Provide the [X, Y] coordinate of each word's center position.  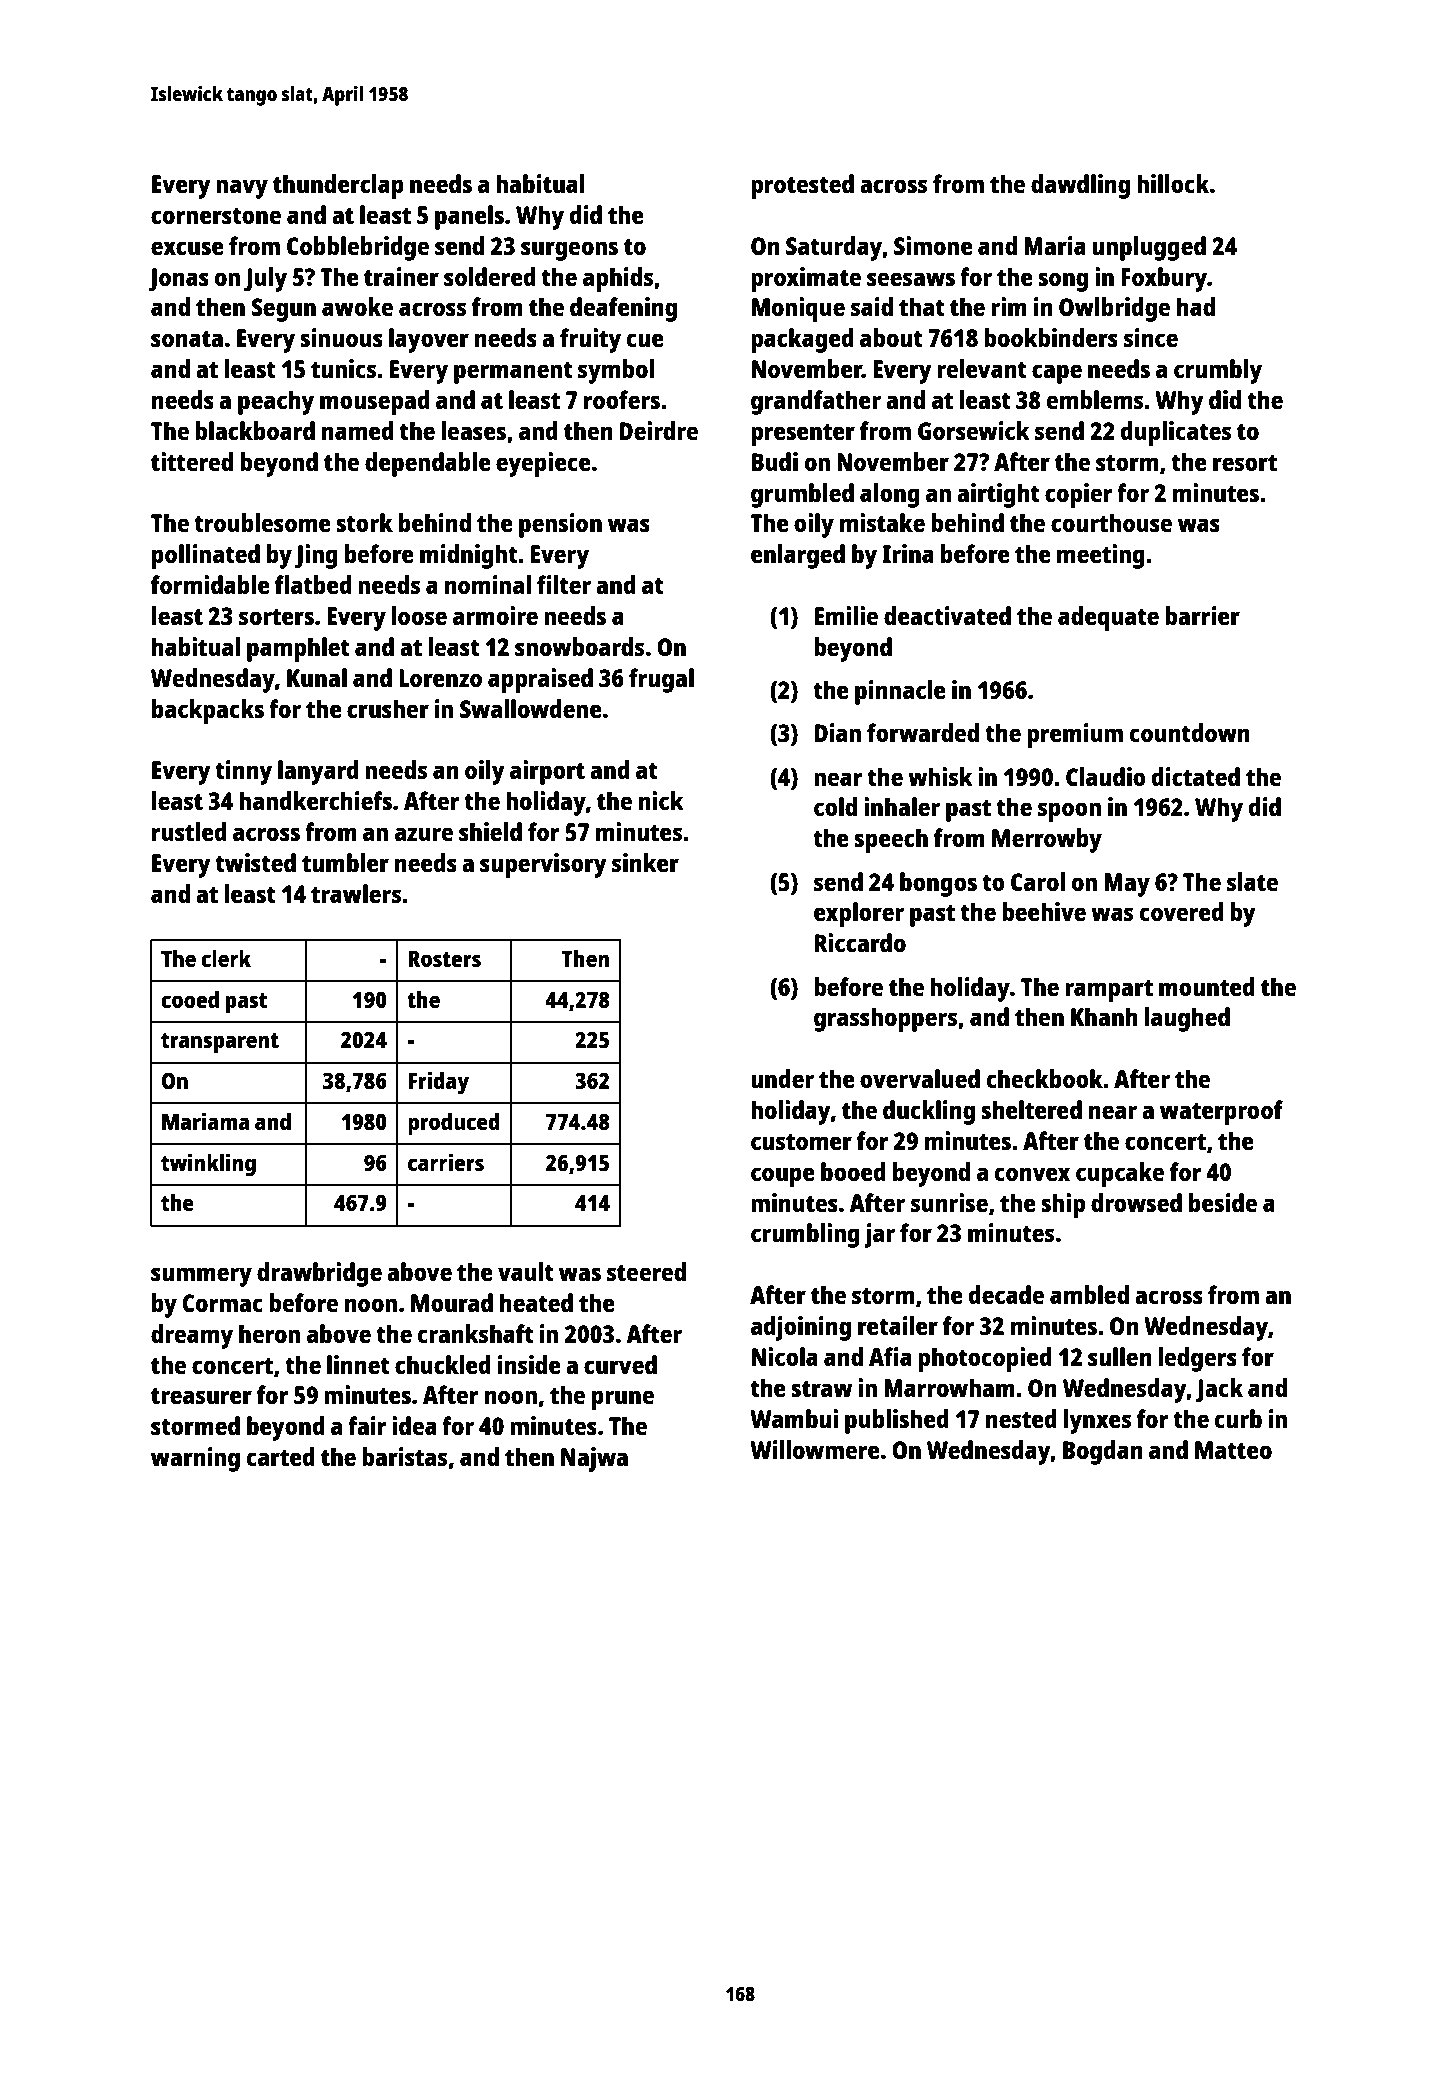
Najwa [594, 1459]
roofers [622, 399]
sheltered [1031, 1109]
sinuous [341, 337]
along [890, 495]
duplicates [1176, 433]
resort [1245, 463]
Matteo [1233, 1450]
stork [364, 522]
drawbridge [319, 1274]
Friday [438, 1082]
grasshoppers [885, 1019]
